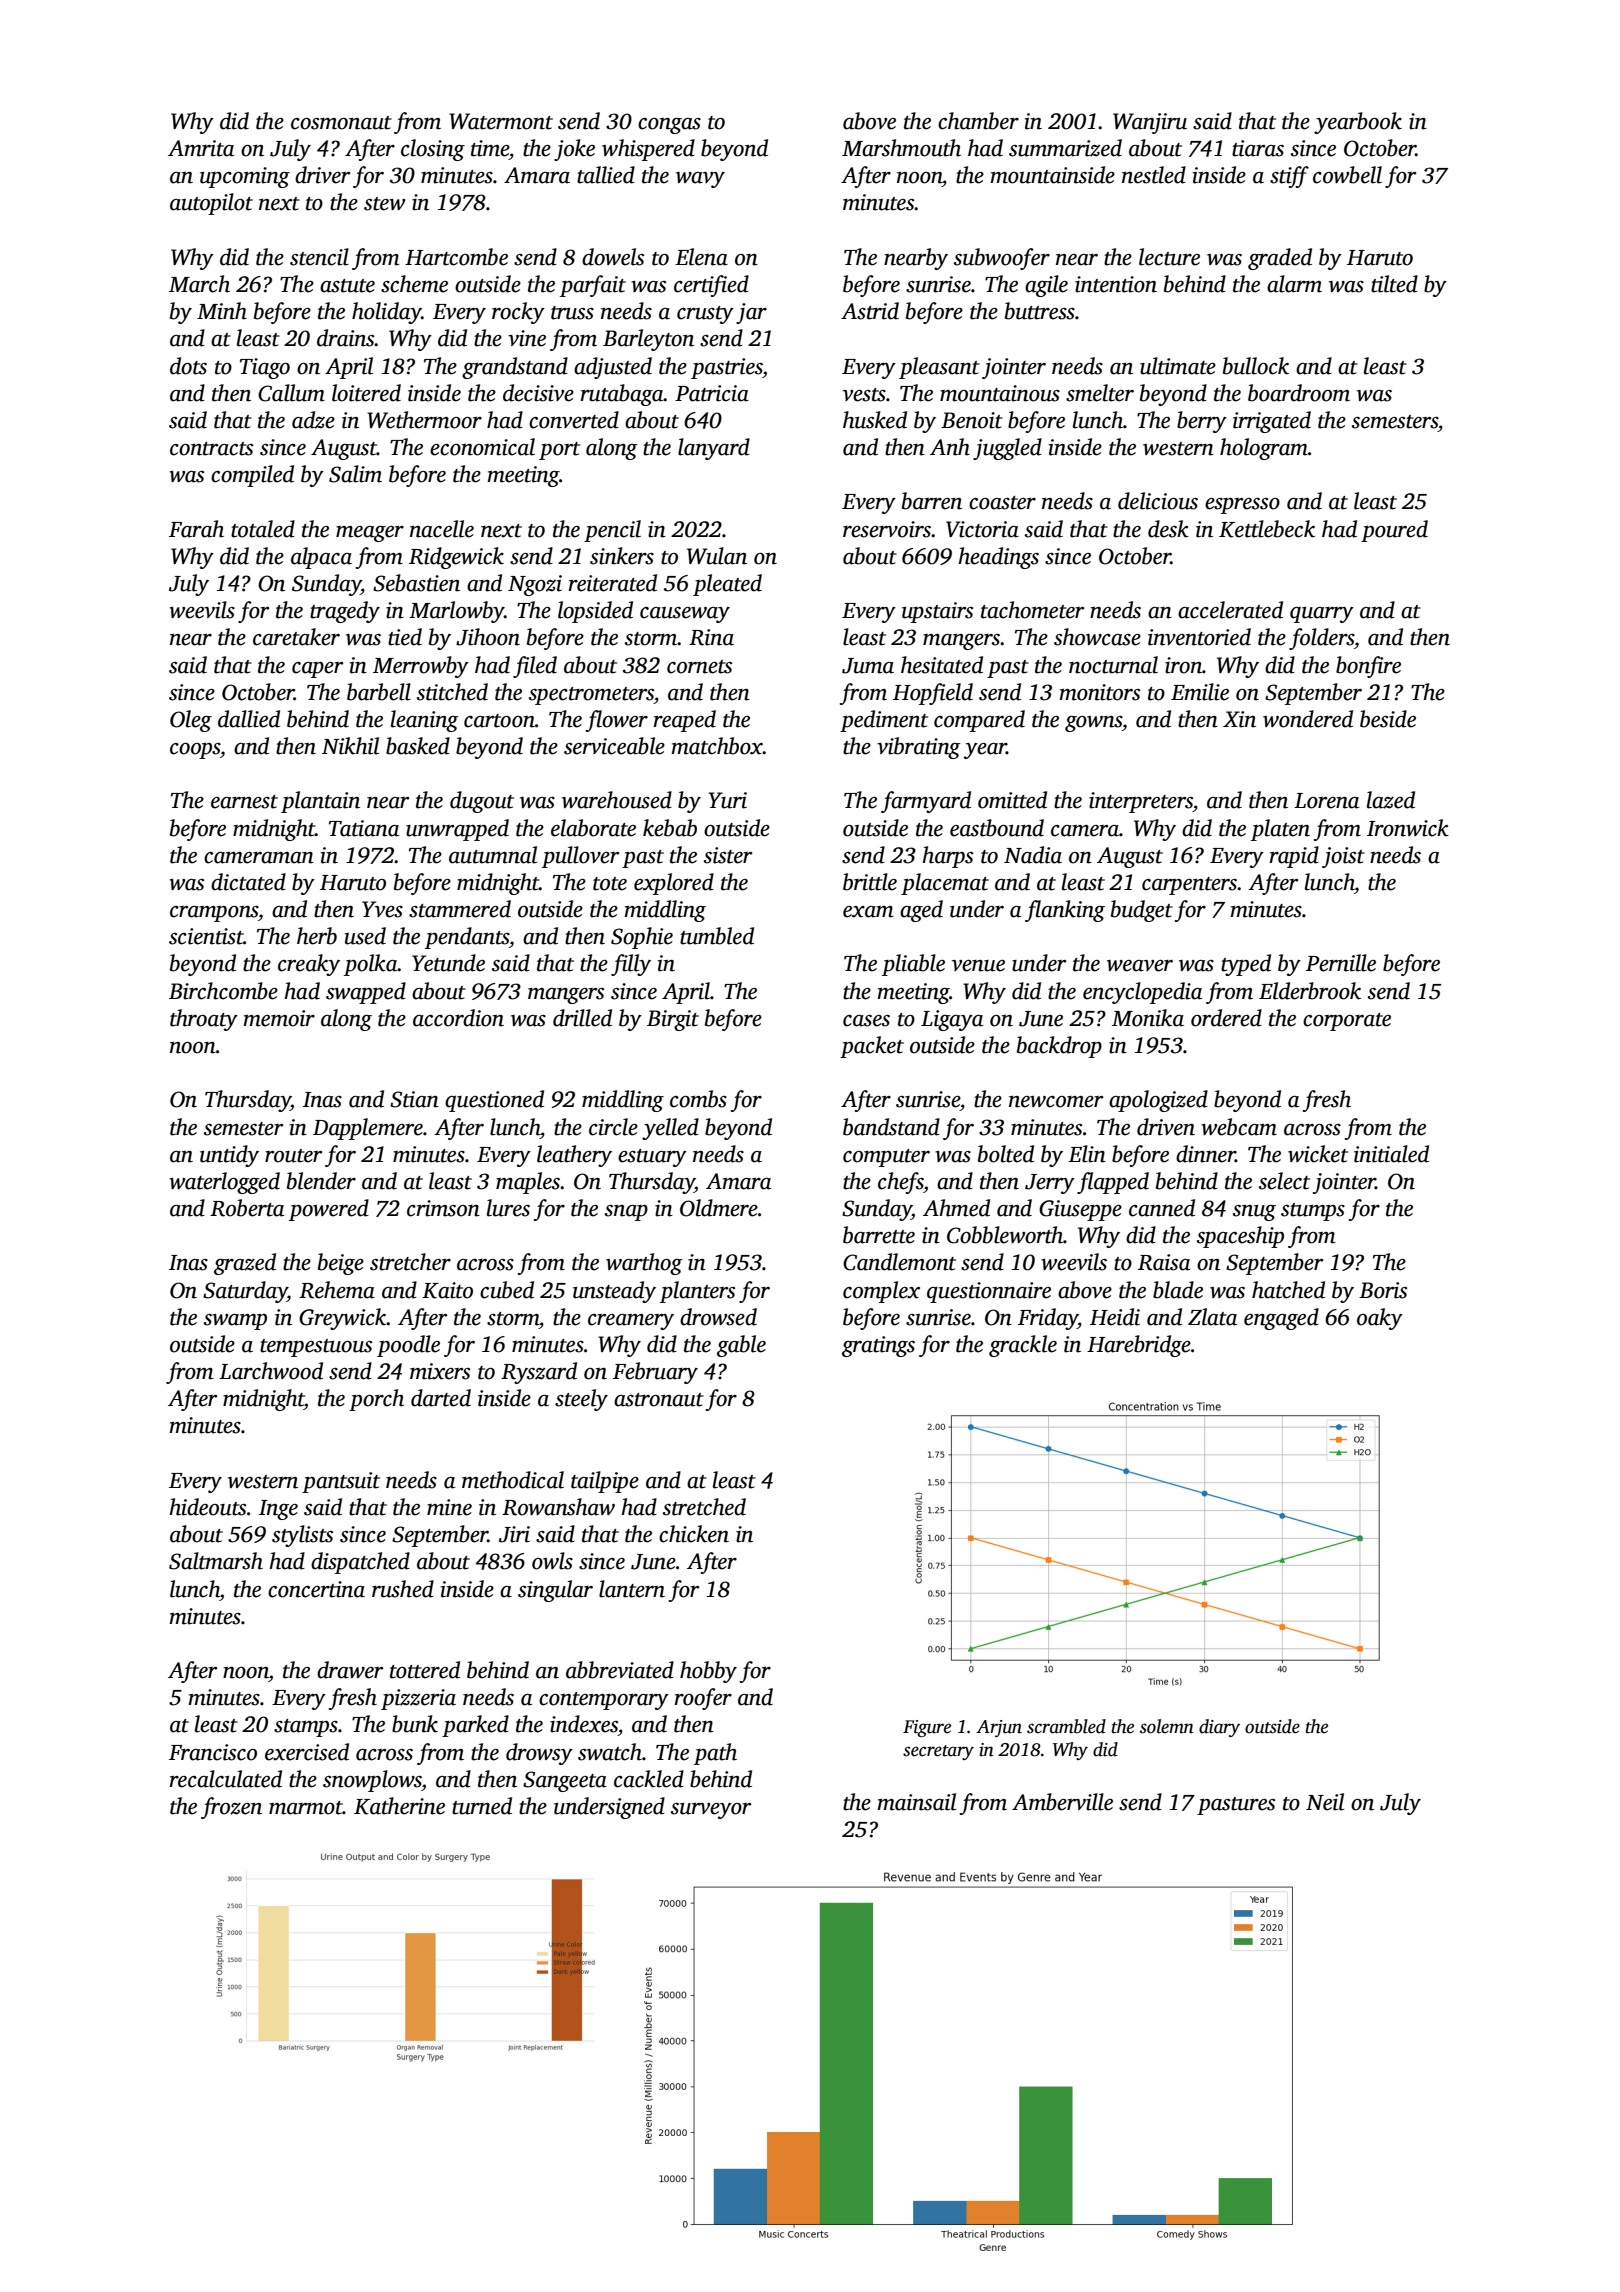  Describe the element at coordinates (1318, 1154) in the screenshot. I see `wicket` at that location.
